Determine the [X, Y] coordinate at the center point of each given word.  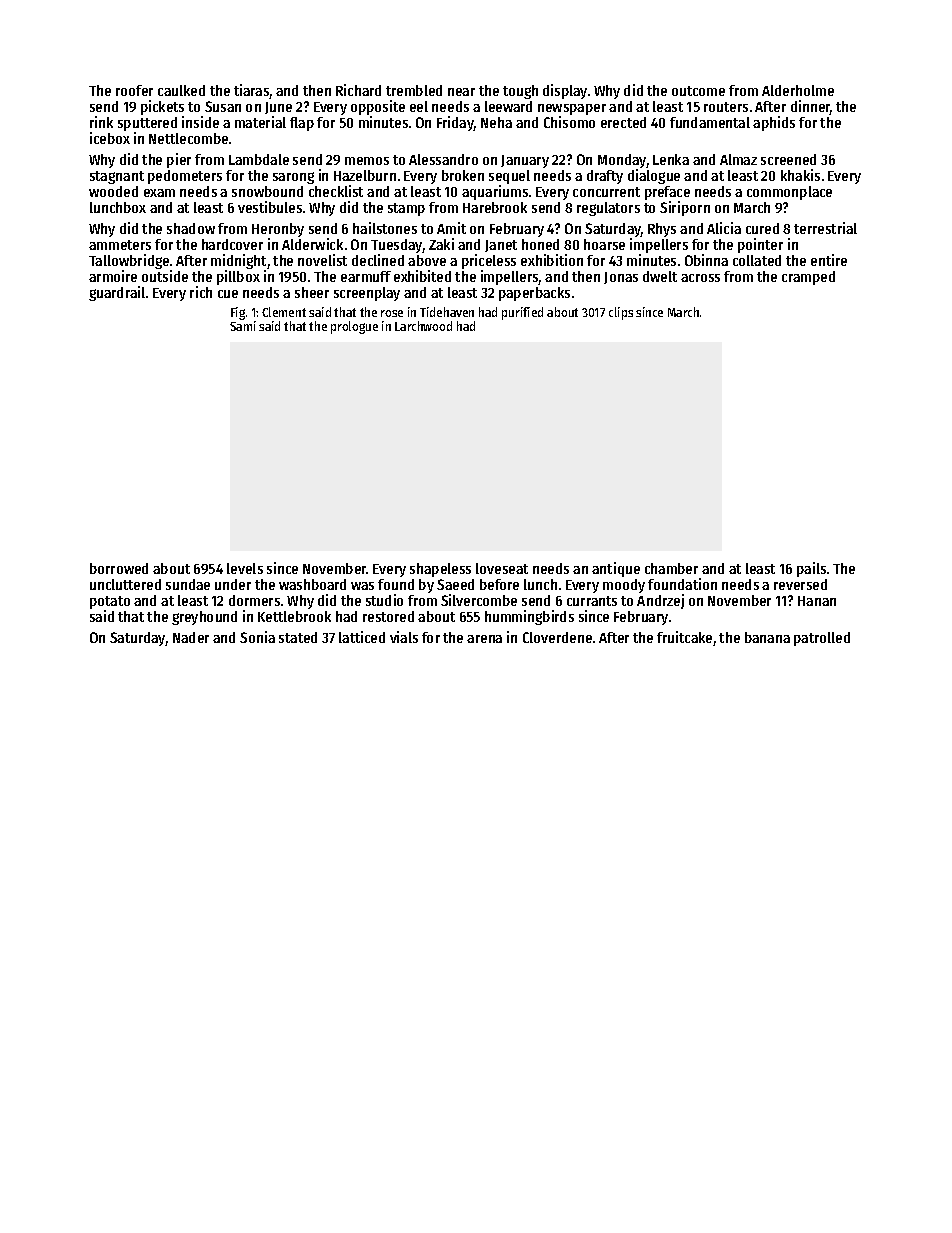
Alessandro [443, 159]
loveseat [502, 568]
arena [484, 639]
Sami [243, 326]
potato [110, 602]
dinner [811, 107]
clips [621, 313]
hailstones [385, 228]
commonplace [789, 193]
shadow [191, 228]
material [260, 122]
